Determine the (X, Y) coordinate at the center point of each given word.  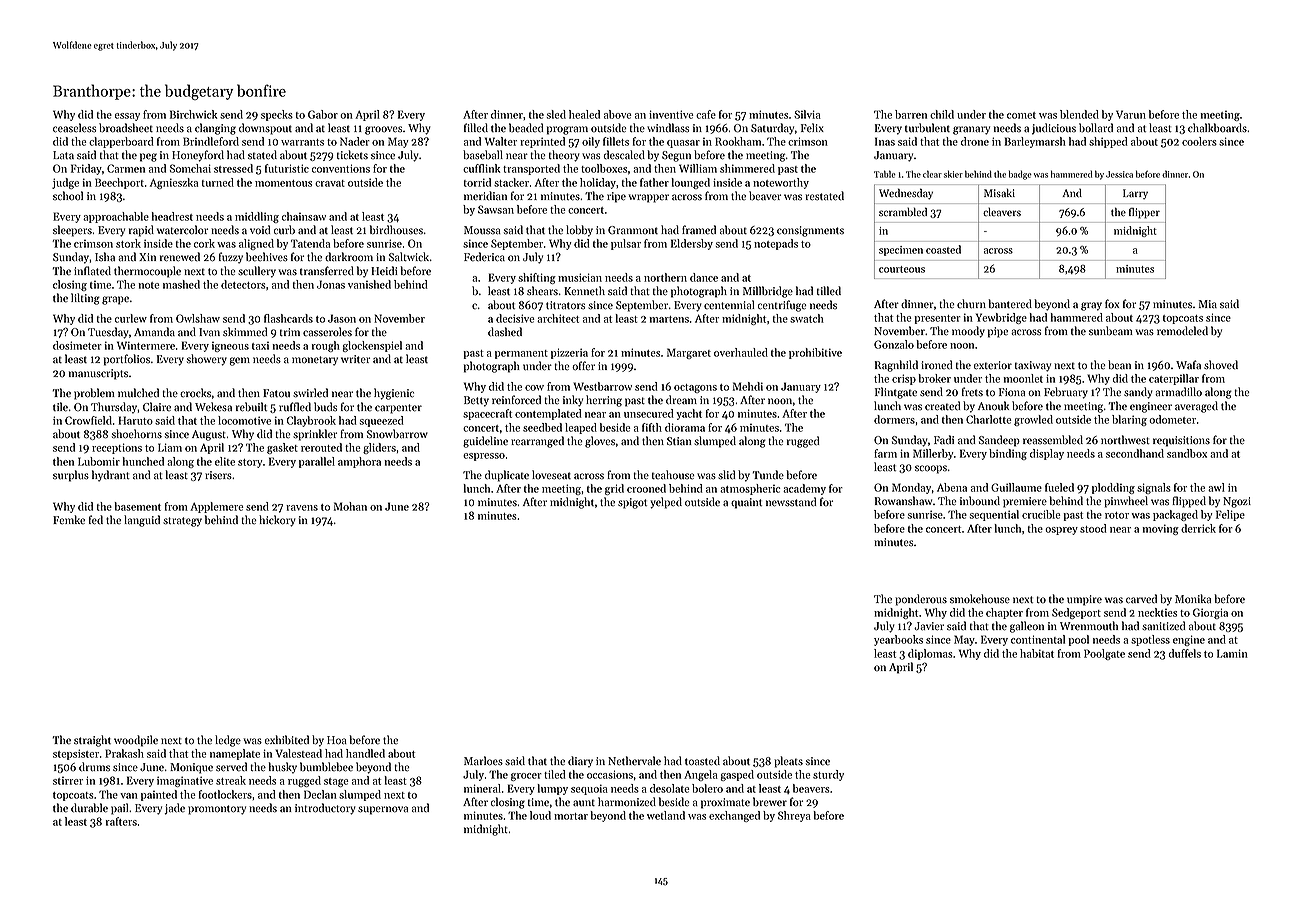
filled (476, 128)
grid (614, 489)
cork (204, 243)
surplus (71, 476)
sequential (994, 515)
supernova (383, 810)
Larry (1135, 194)
